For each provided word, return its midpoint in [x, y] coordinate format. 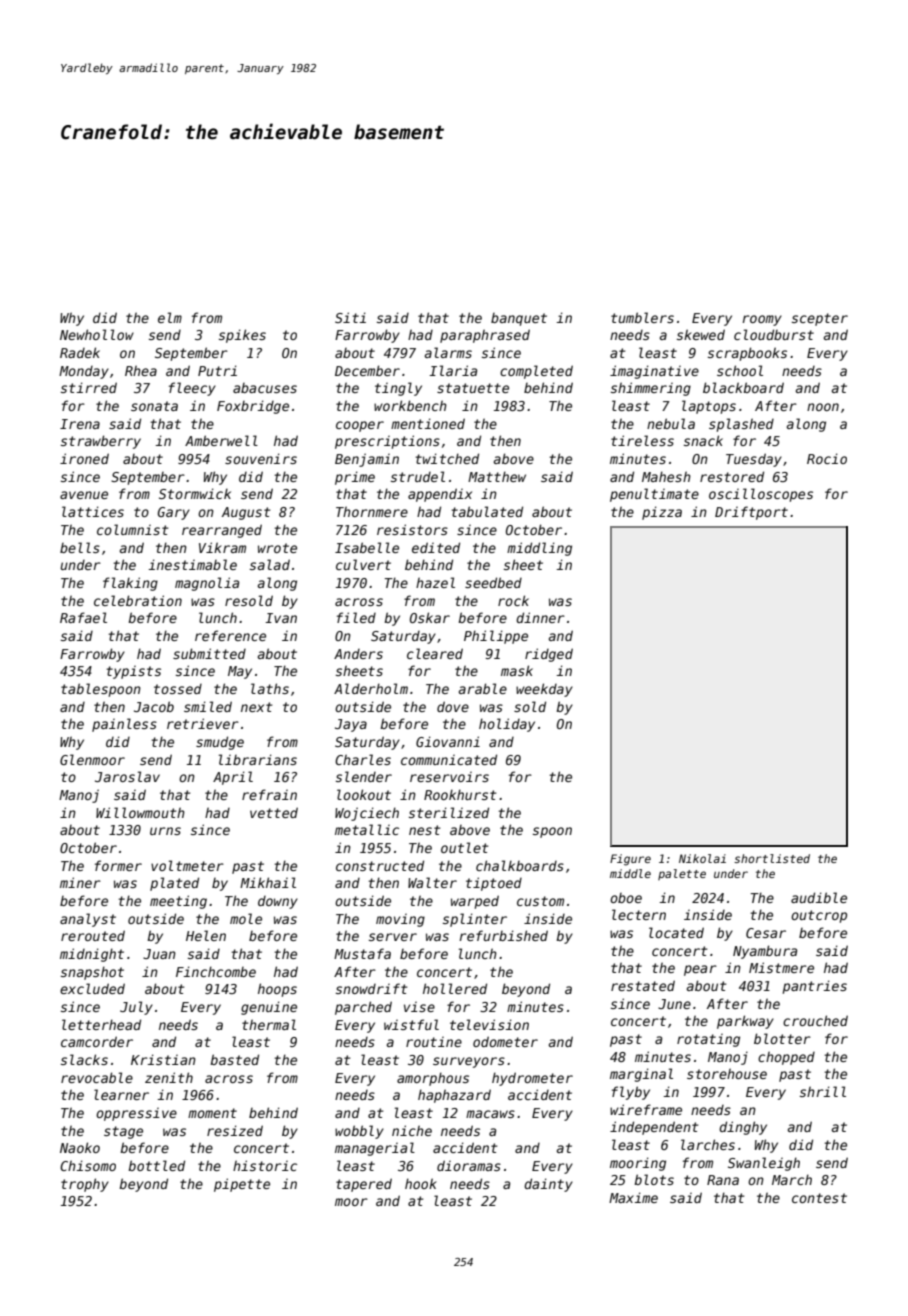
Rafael [83, 617]
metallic [367, 829]
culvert [363, 564]
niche [412, 1130]
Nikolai [702, 858]
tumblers [642, 317]
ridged [549, 655]
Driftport [751, 513]
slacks [84, 1059]
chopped [786, 1058]
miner [80, 882]
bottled [156, 1165]
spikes [242, 336]
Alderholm [371, 688]
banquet [519, 319]
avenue [84, 495]
